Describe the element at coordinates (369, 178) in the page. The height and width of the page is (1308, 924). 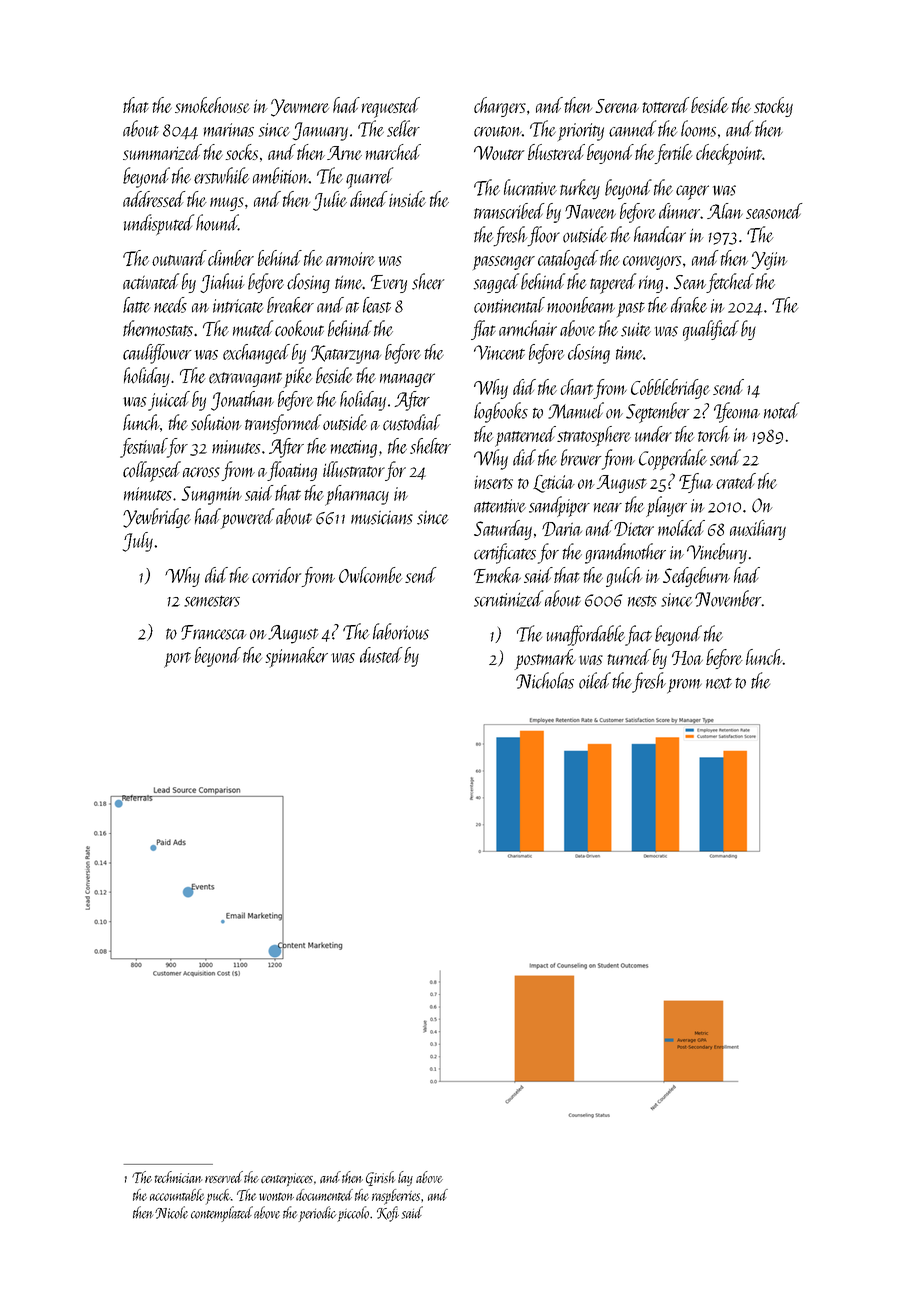
I see `quarrel` at that location.
